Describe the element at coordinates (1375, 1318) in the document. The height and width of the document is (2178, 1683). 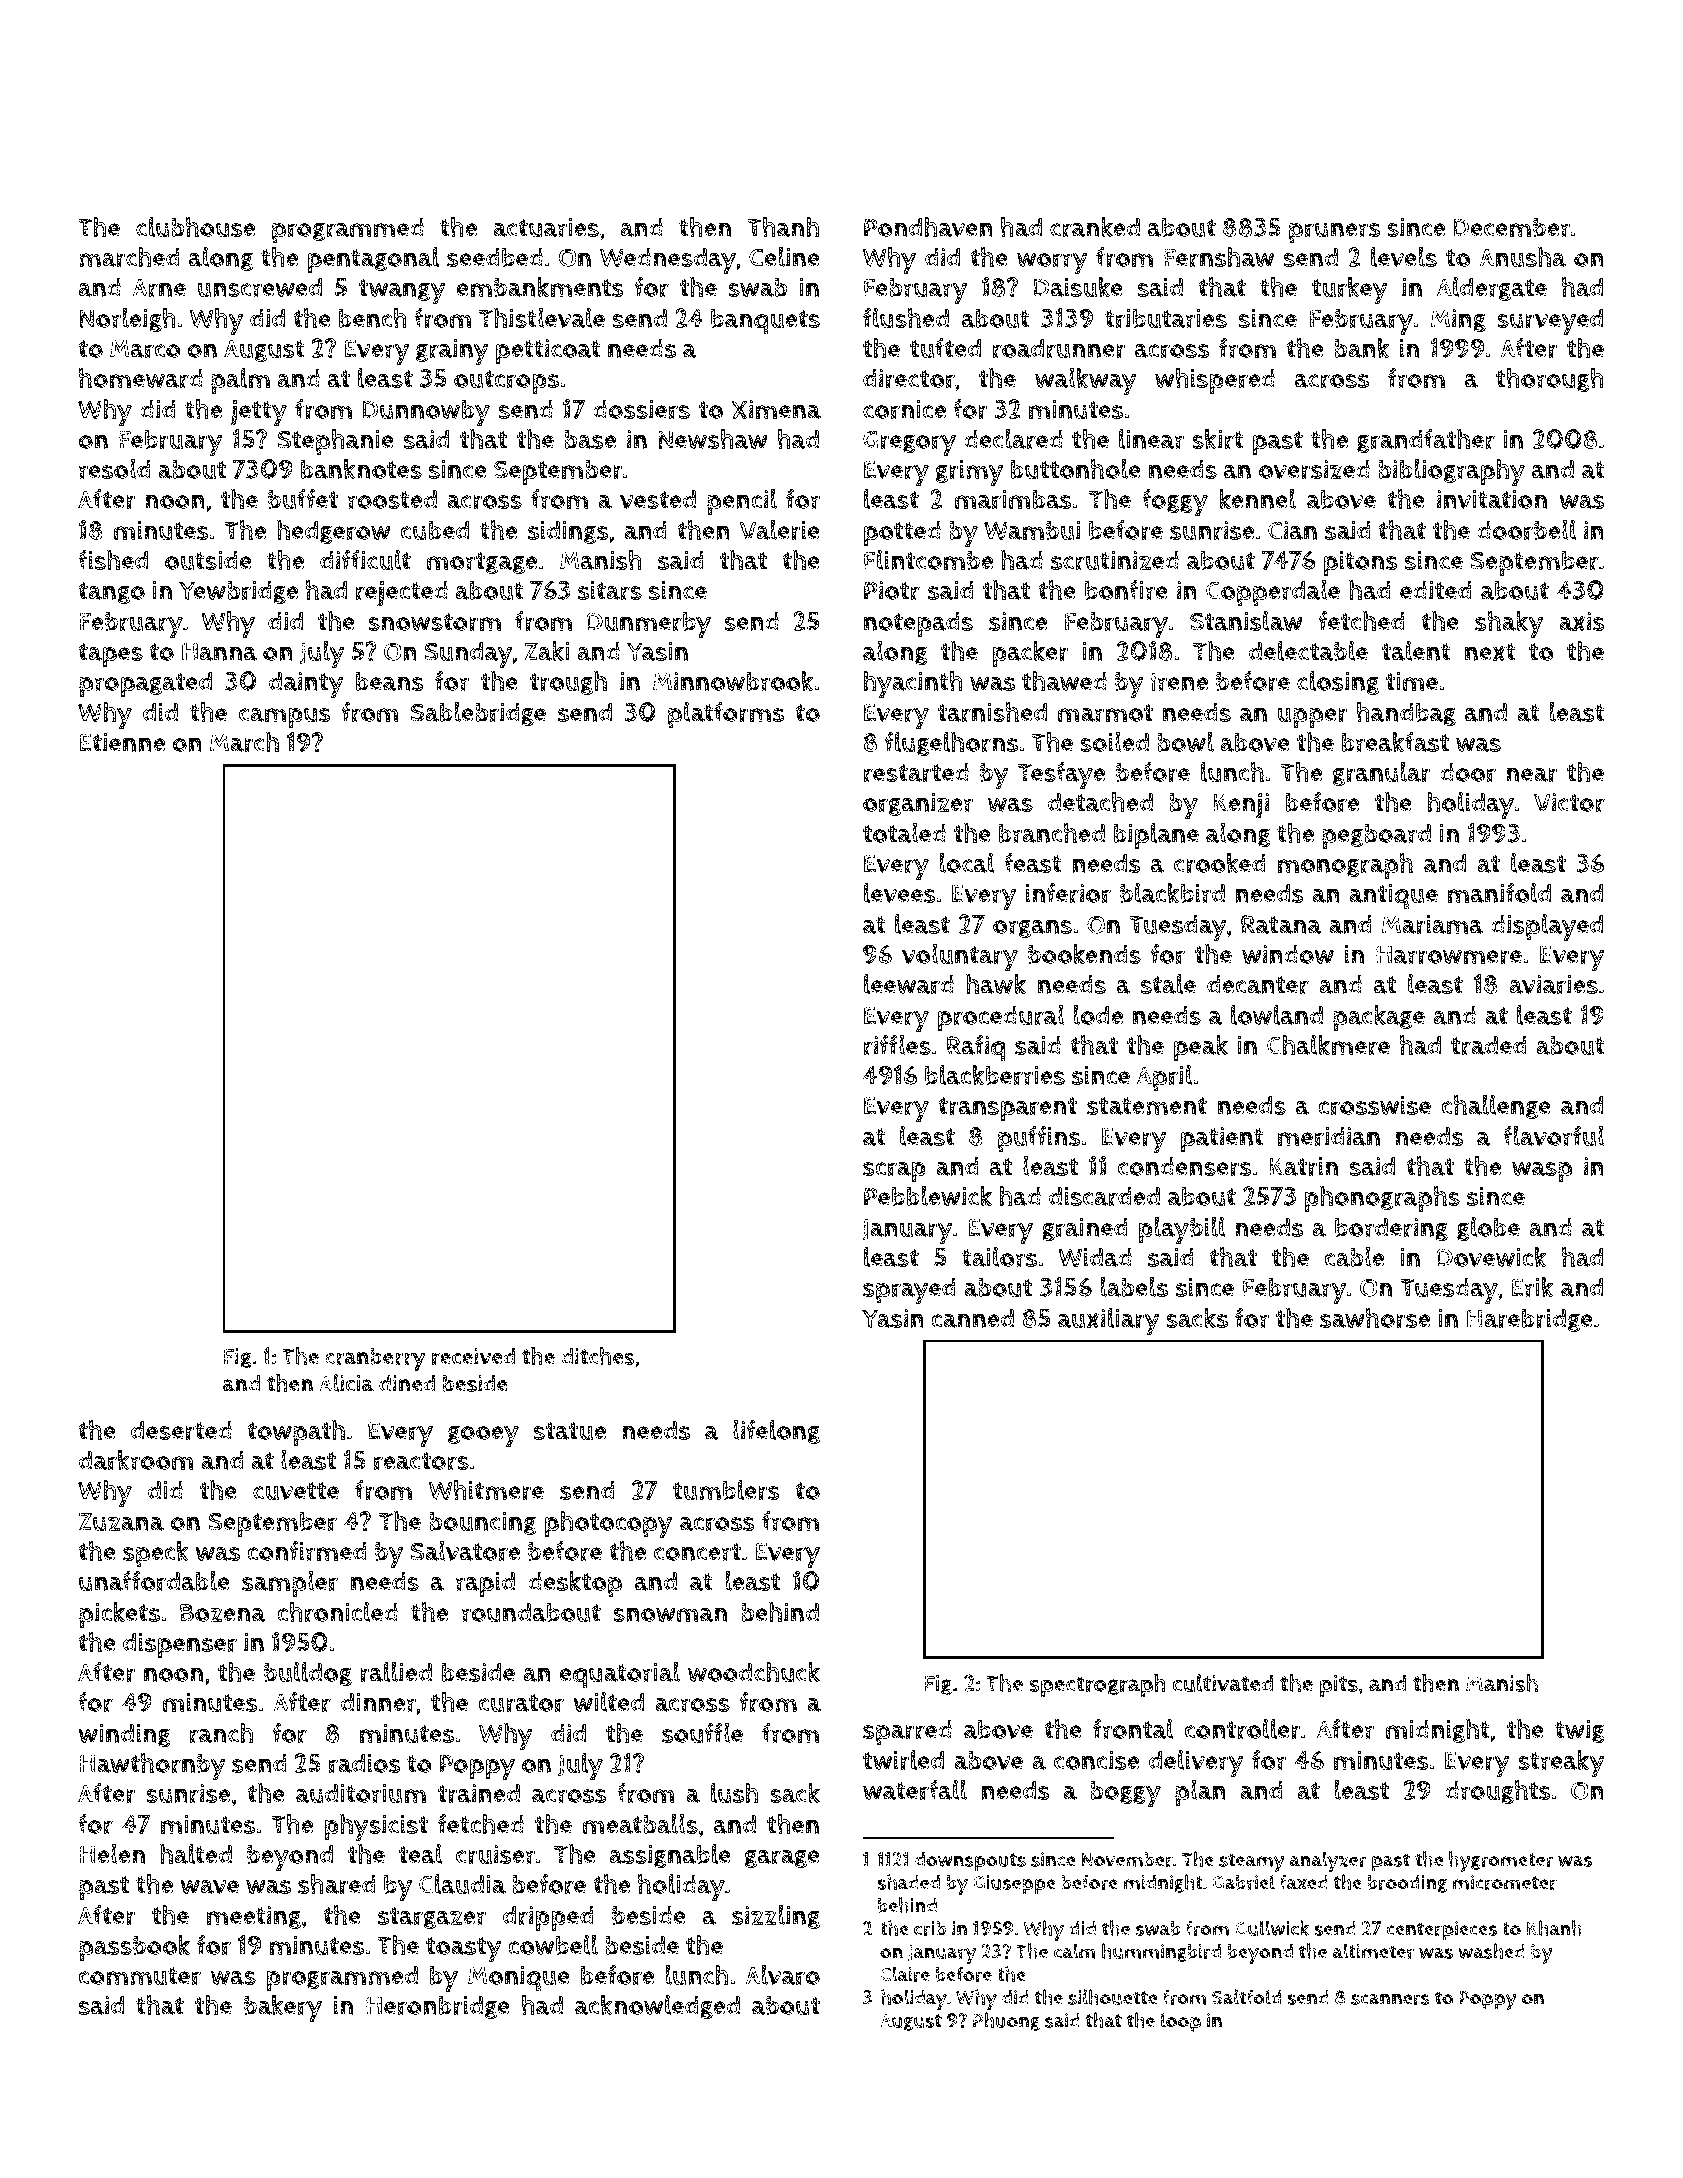
I see `sawhorse` at that location.
